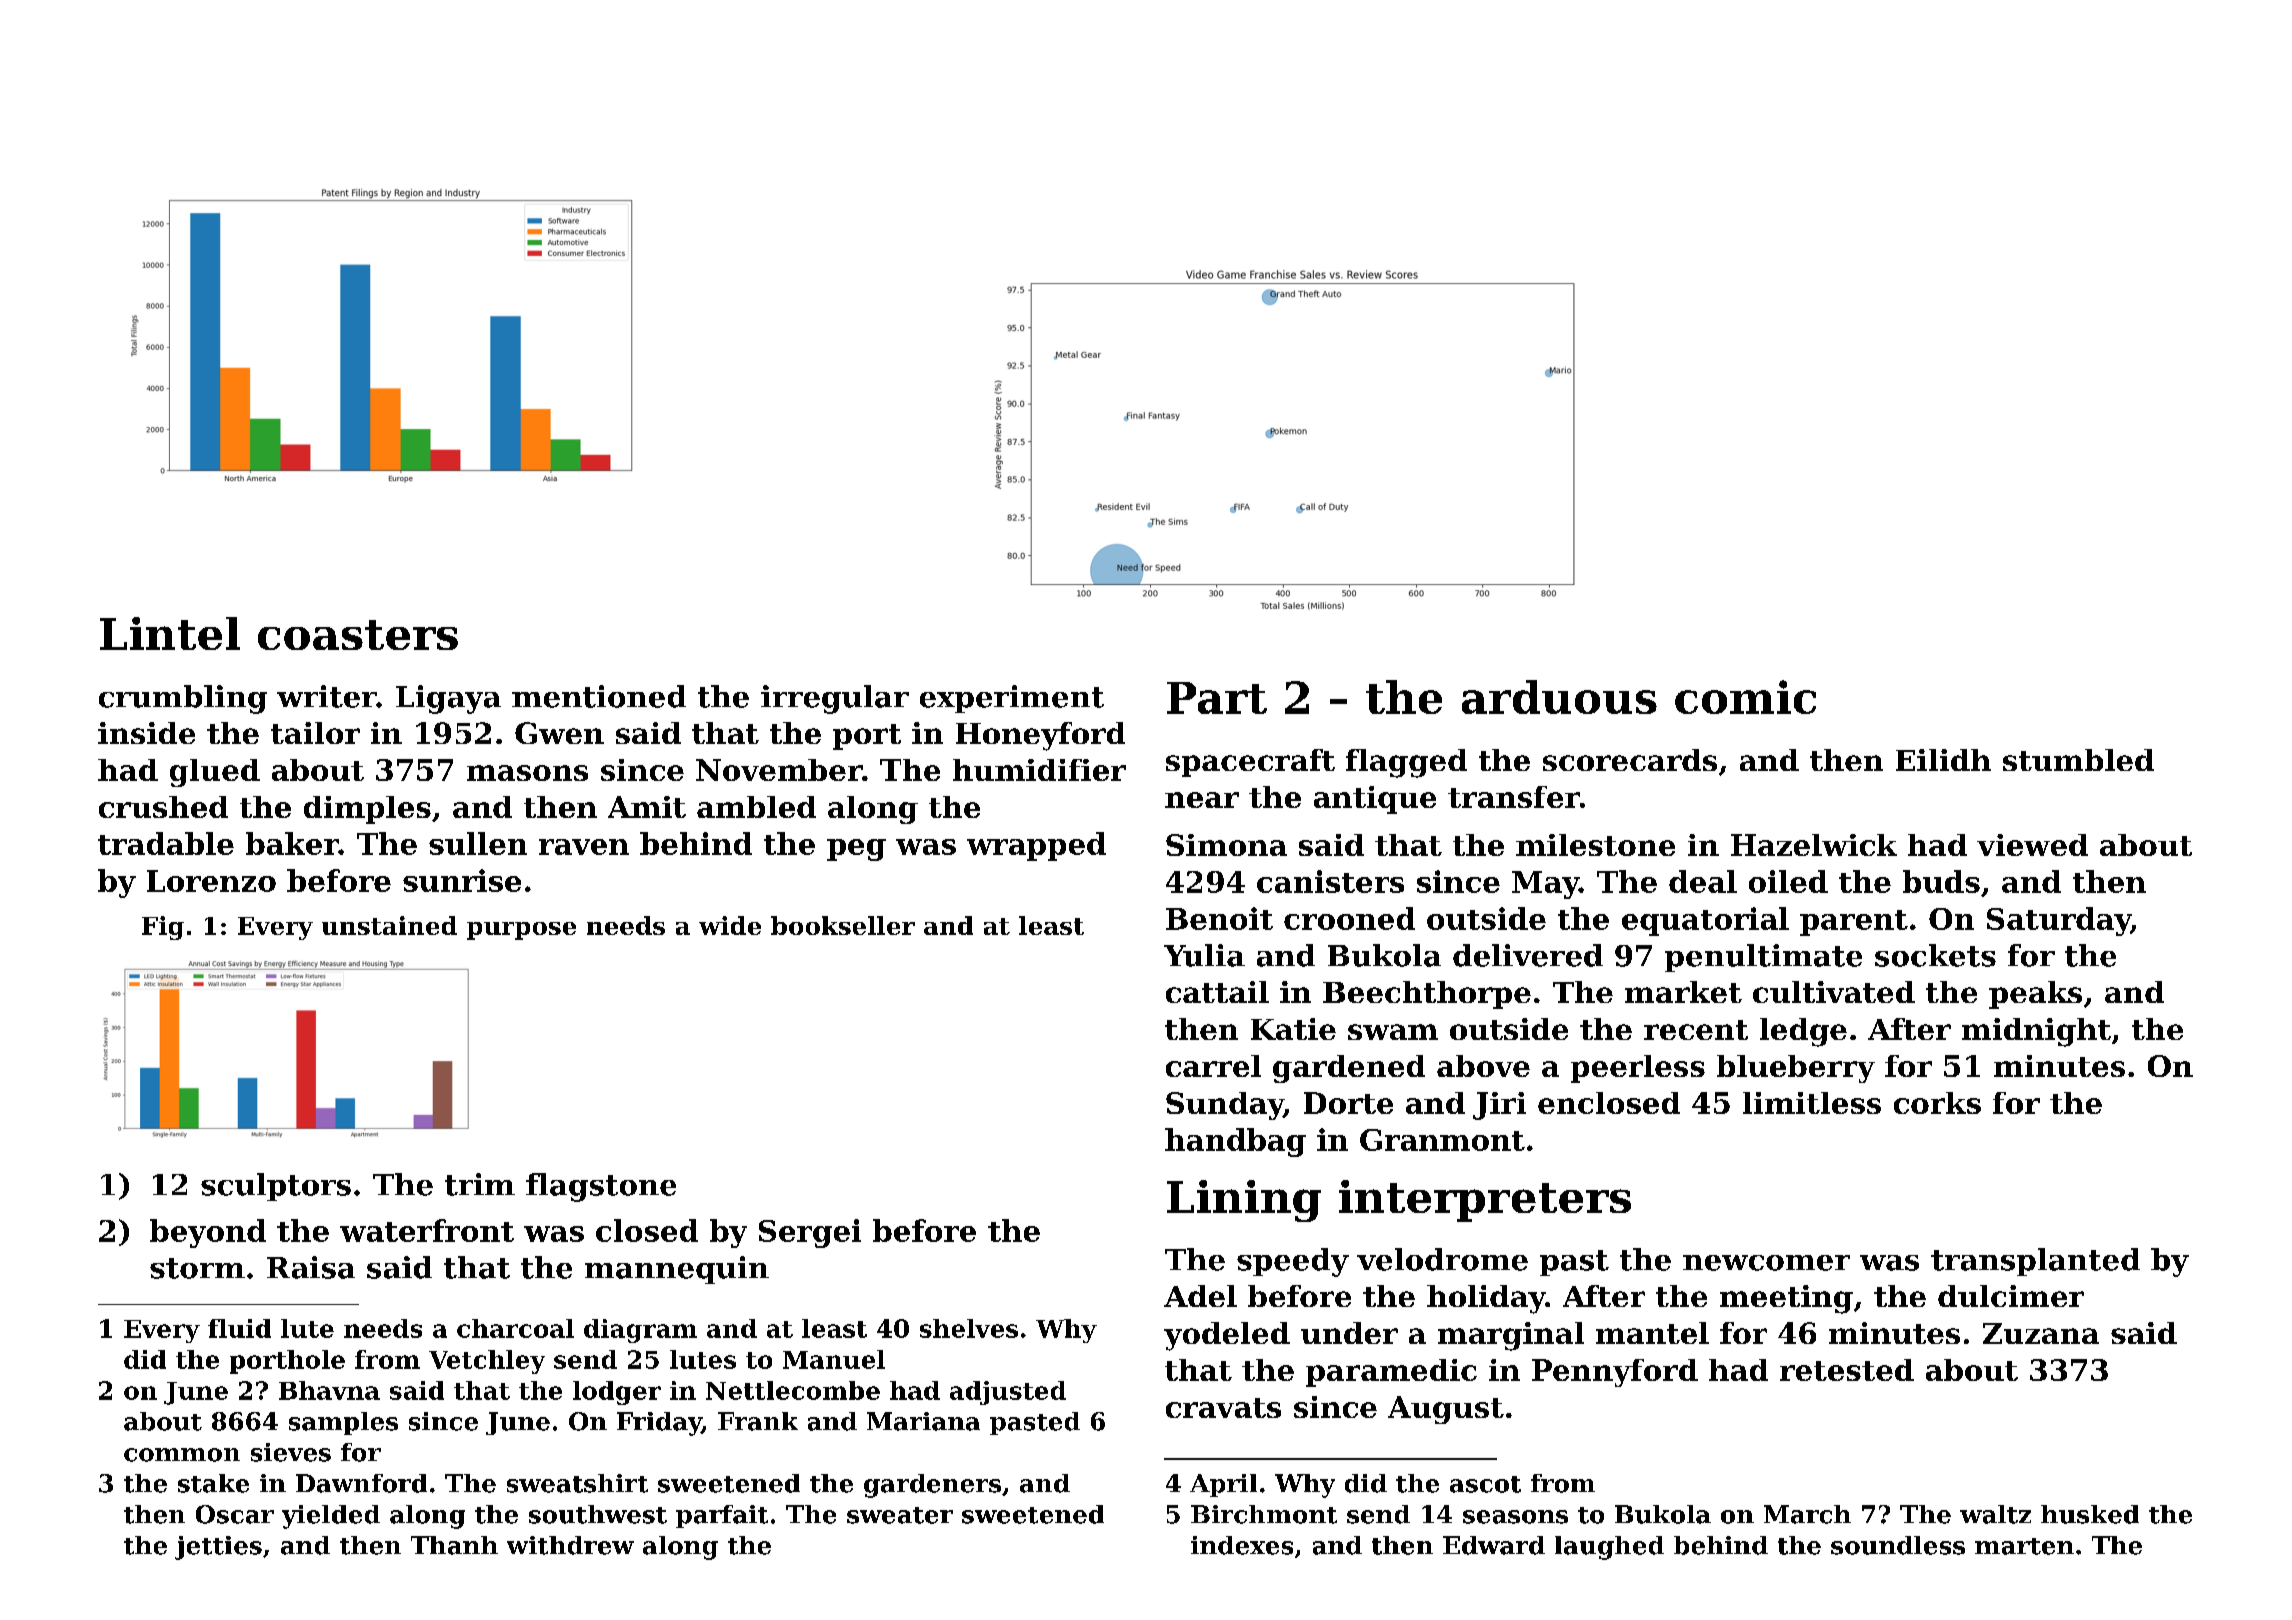 Image resolution: width=2292 pixels, height=1620 pixels. I want to click on stumbled, so click(2078, 760).
